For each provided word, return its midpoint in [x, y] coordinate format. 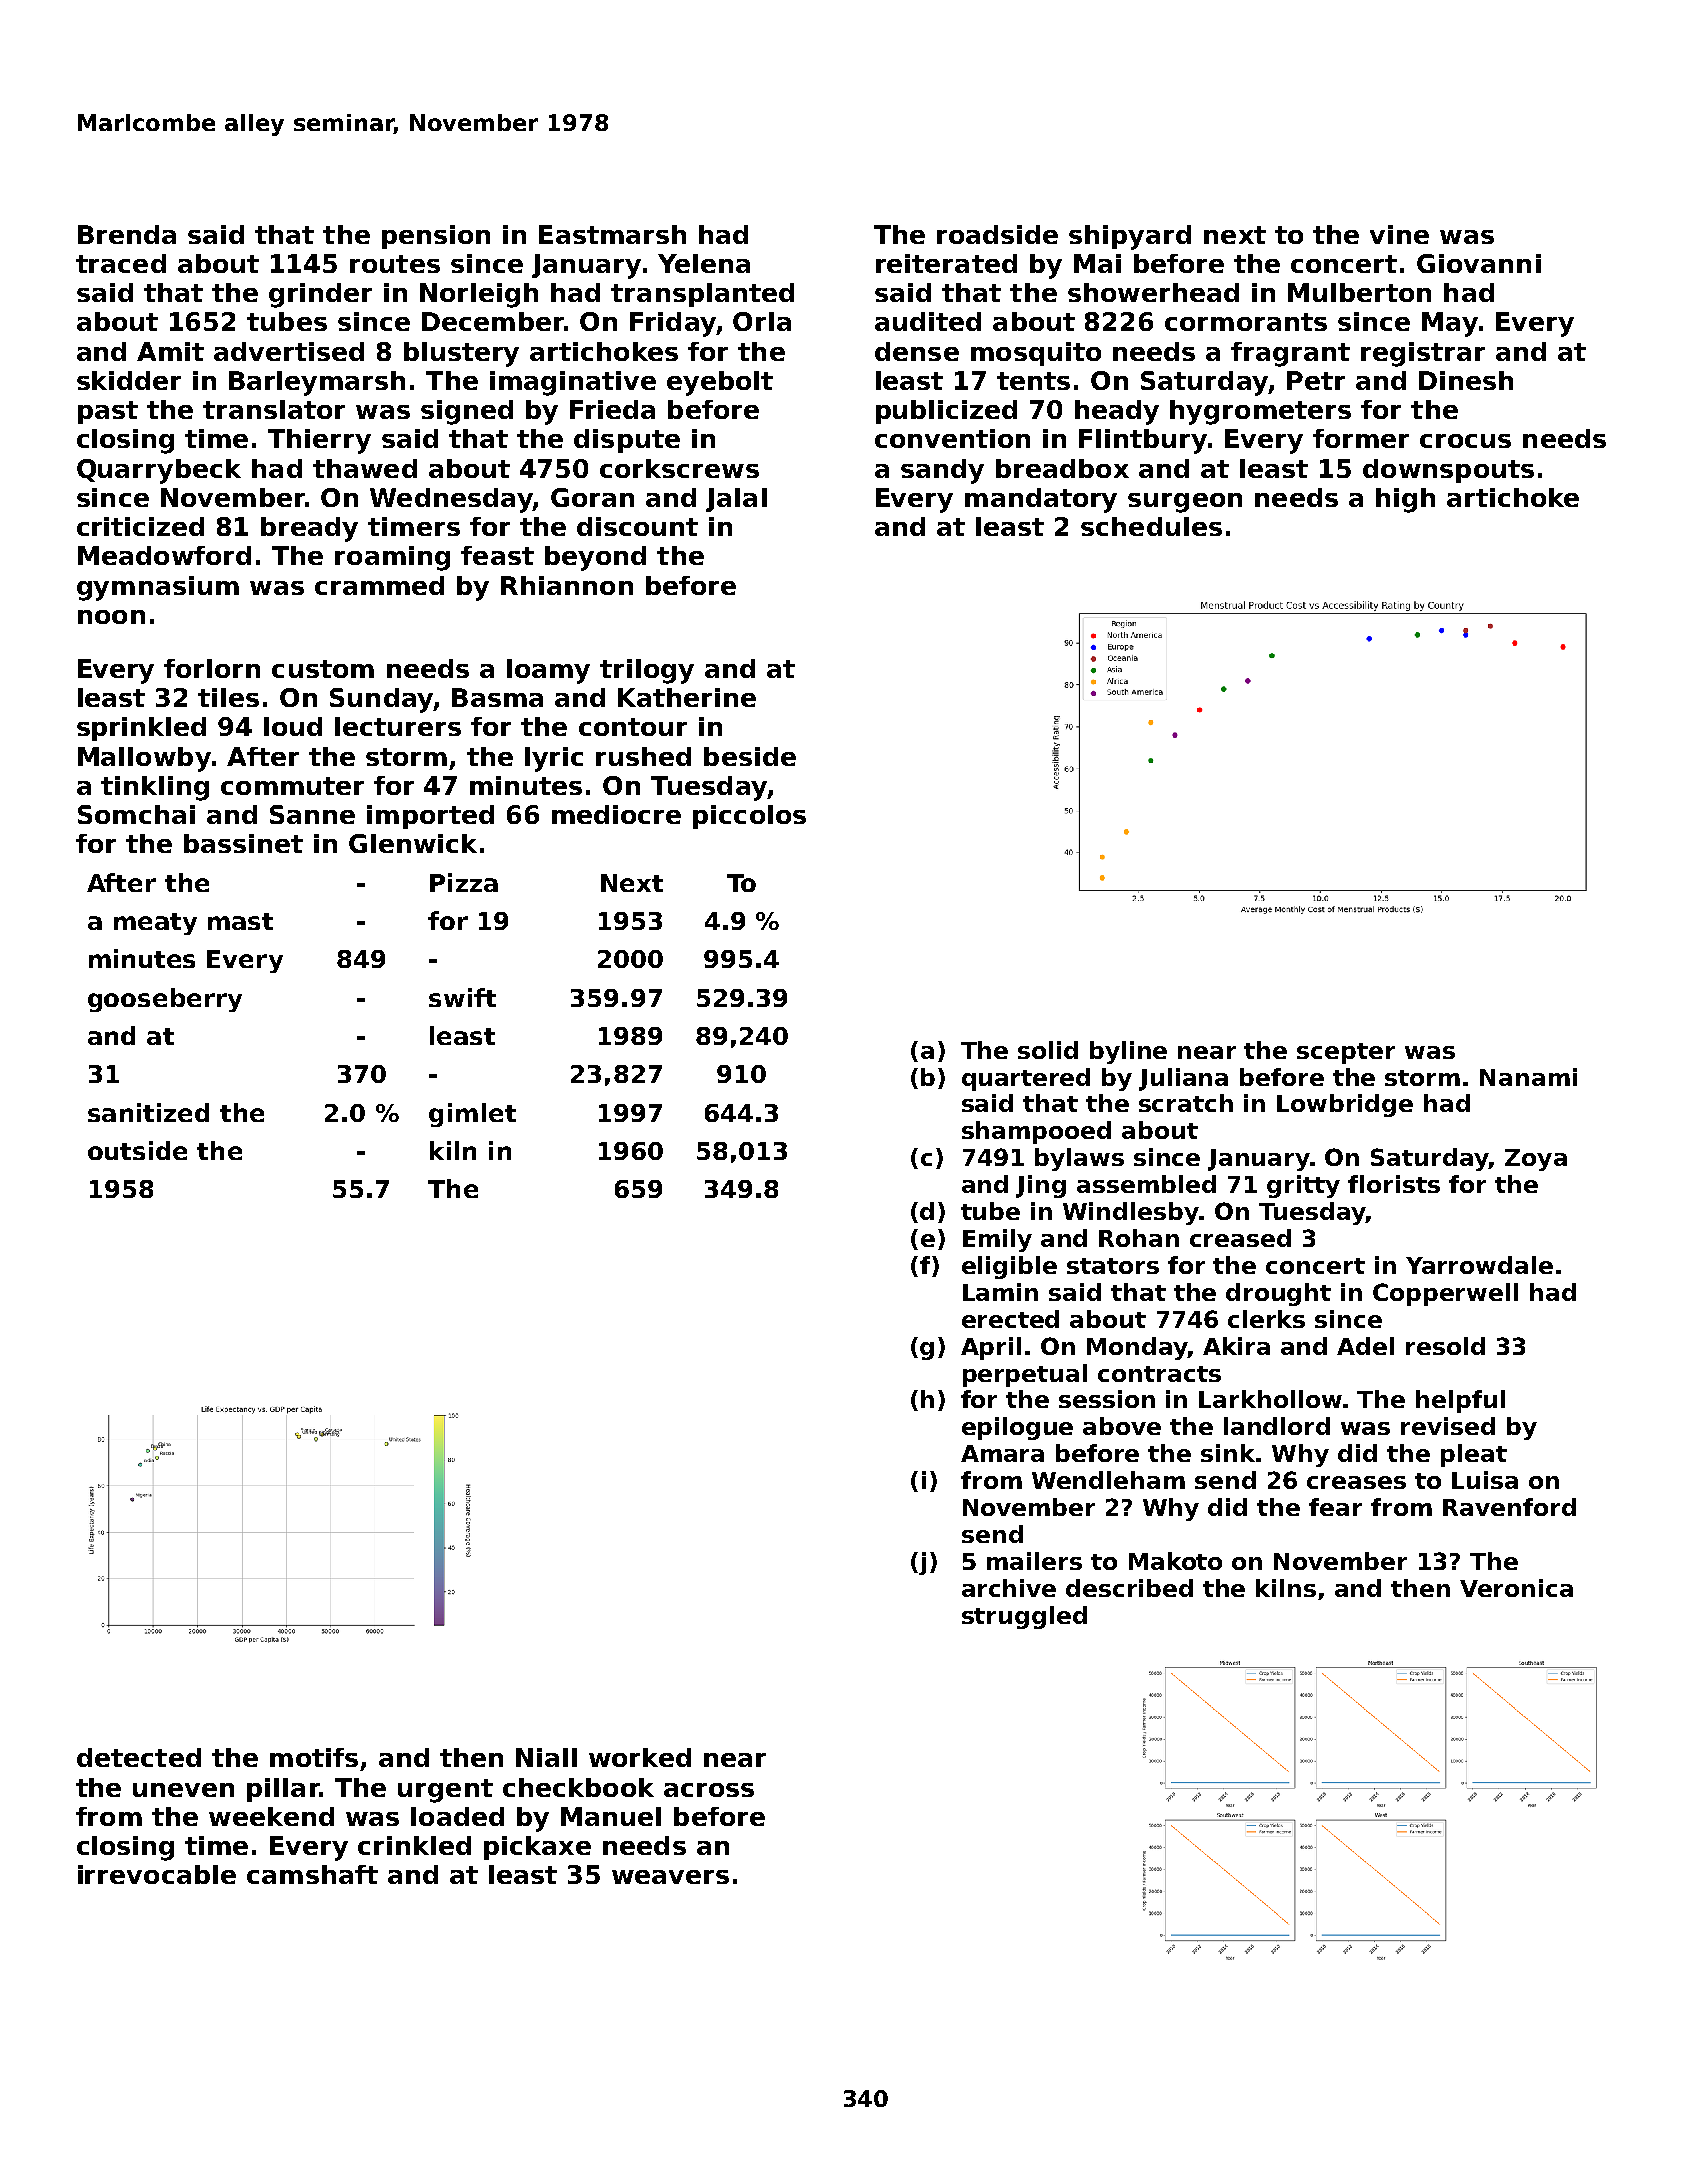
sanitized [148, 1112]
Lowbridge [1345, 1105]
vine [1399, 234]
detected [139, 1757]
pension [436, 237]
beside [750, 756]
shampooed [1036, 1132]
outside [137, 1150]
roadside [997, 234]
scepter [1346, 1053]
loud [293, 726]
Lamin [1000, 1292]
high [1405, 500]
